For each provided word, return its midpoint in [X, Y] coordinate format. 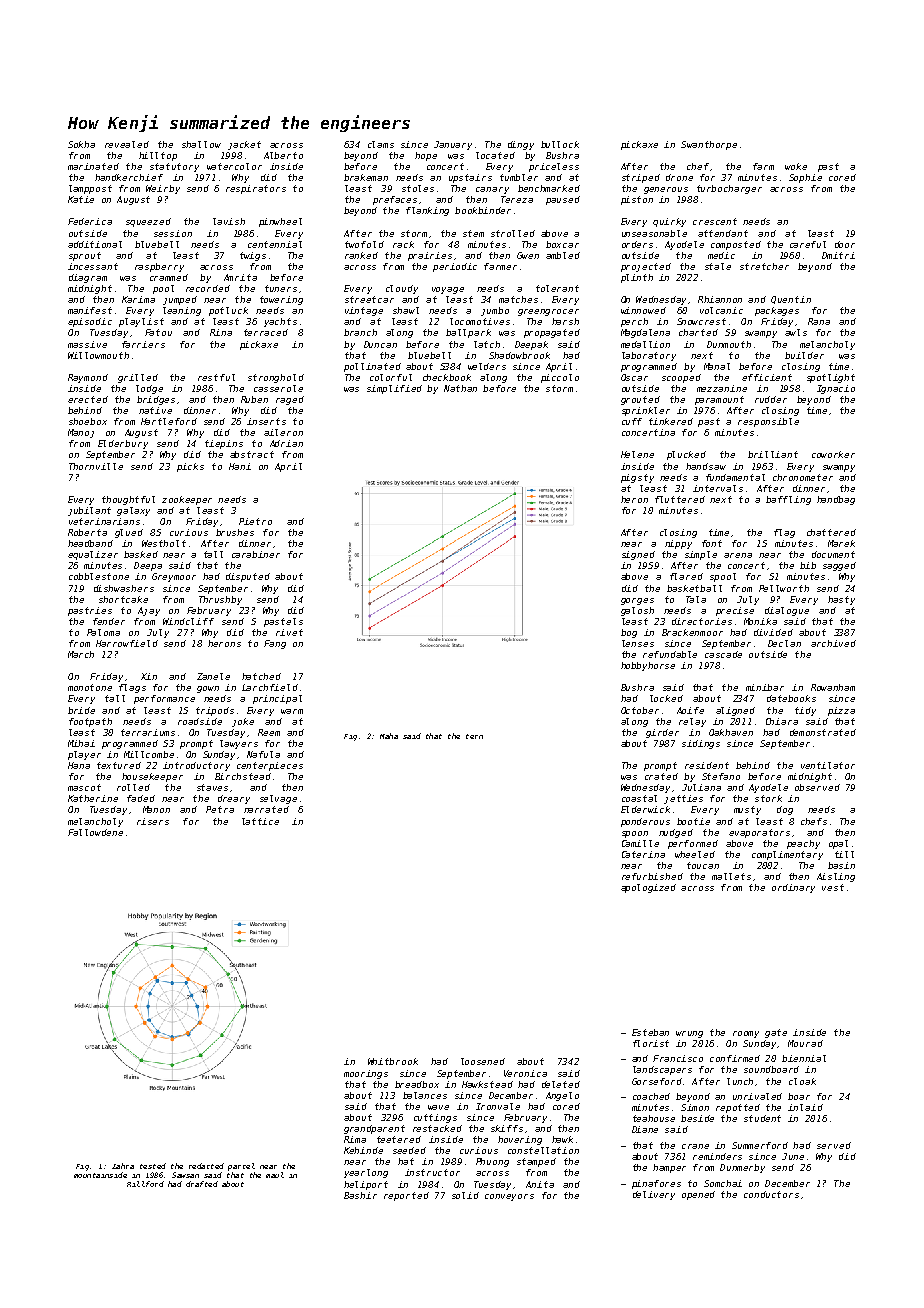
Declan [784, 643]
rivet [289, 632]
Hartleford [169, 421]
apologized [648, 888]
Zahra [123, 1166]
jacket [244, 145]
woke [796, 166]
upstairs [470, 178]
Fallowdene [95, 832]
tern [474, 736]
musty [747, 810]
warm [292, 711]
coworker [833, 454]
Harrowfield [127, 643]
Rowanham [833, 687]
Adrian [286, 443]
